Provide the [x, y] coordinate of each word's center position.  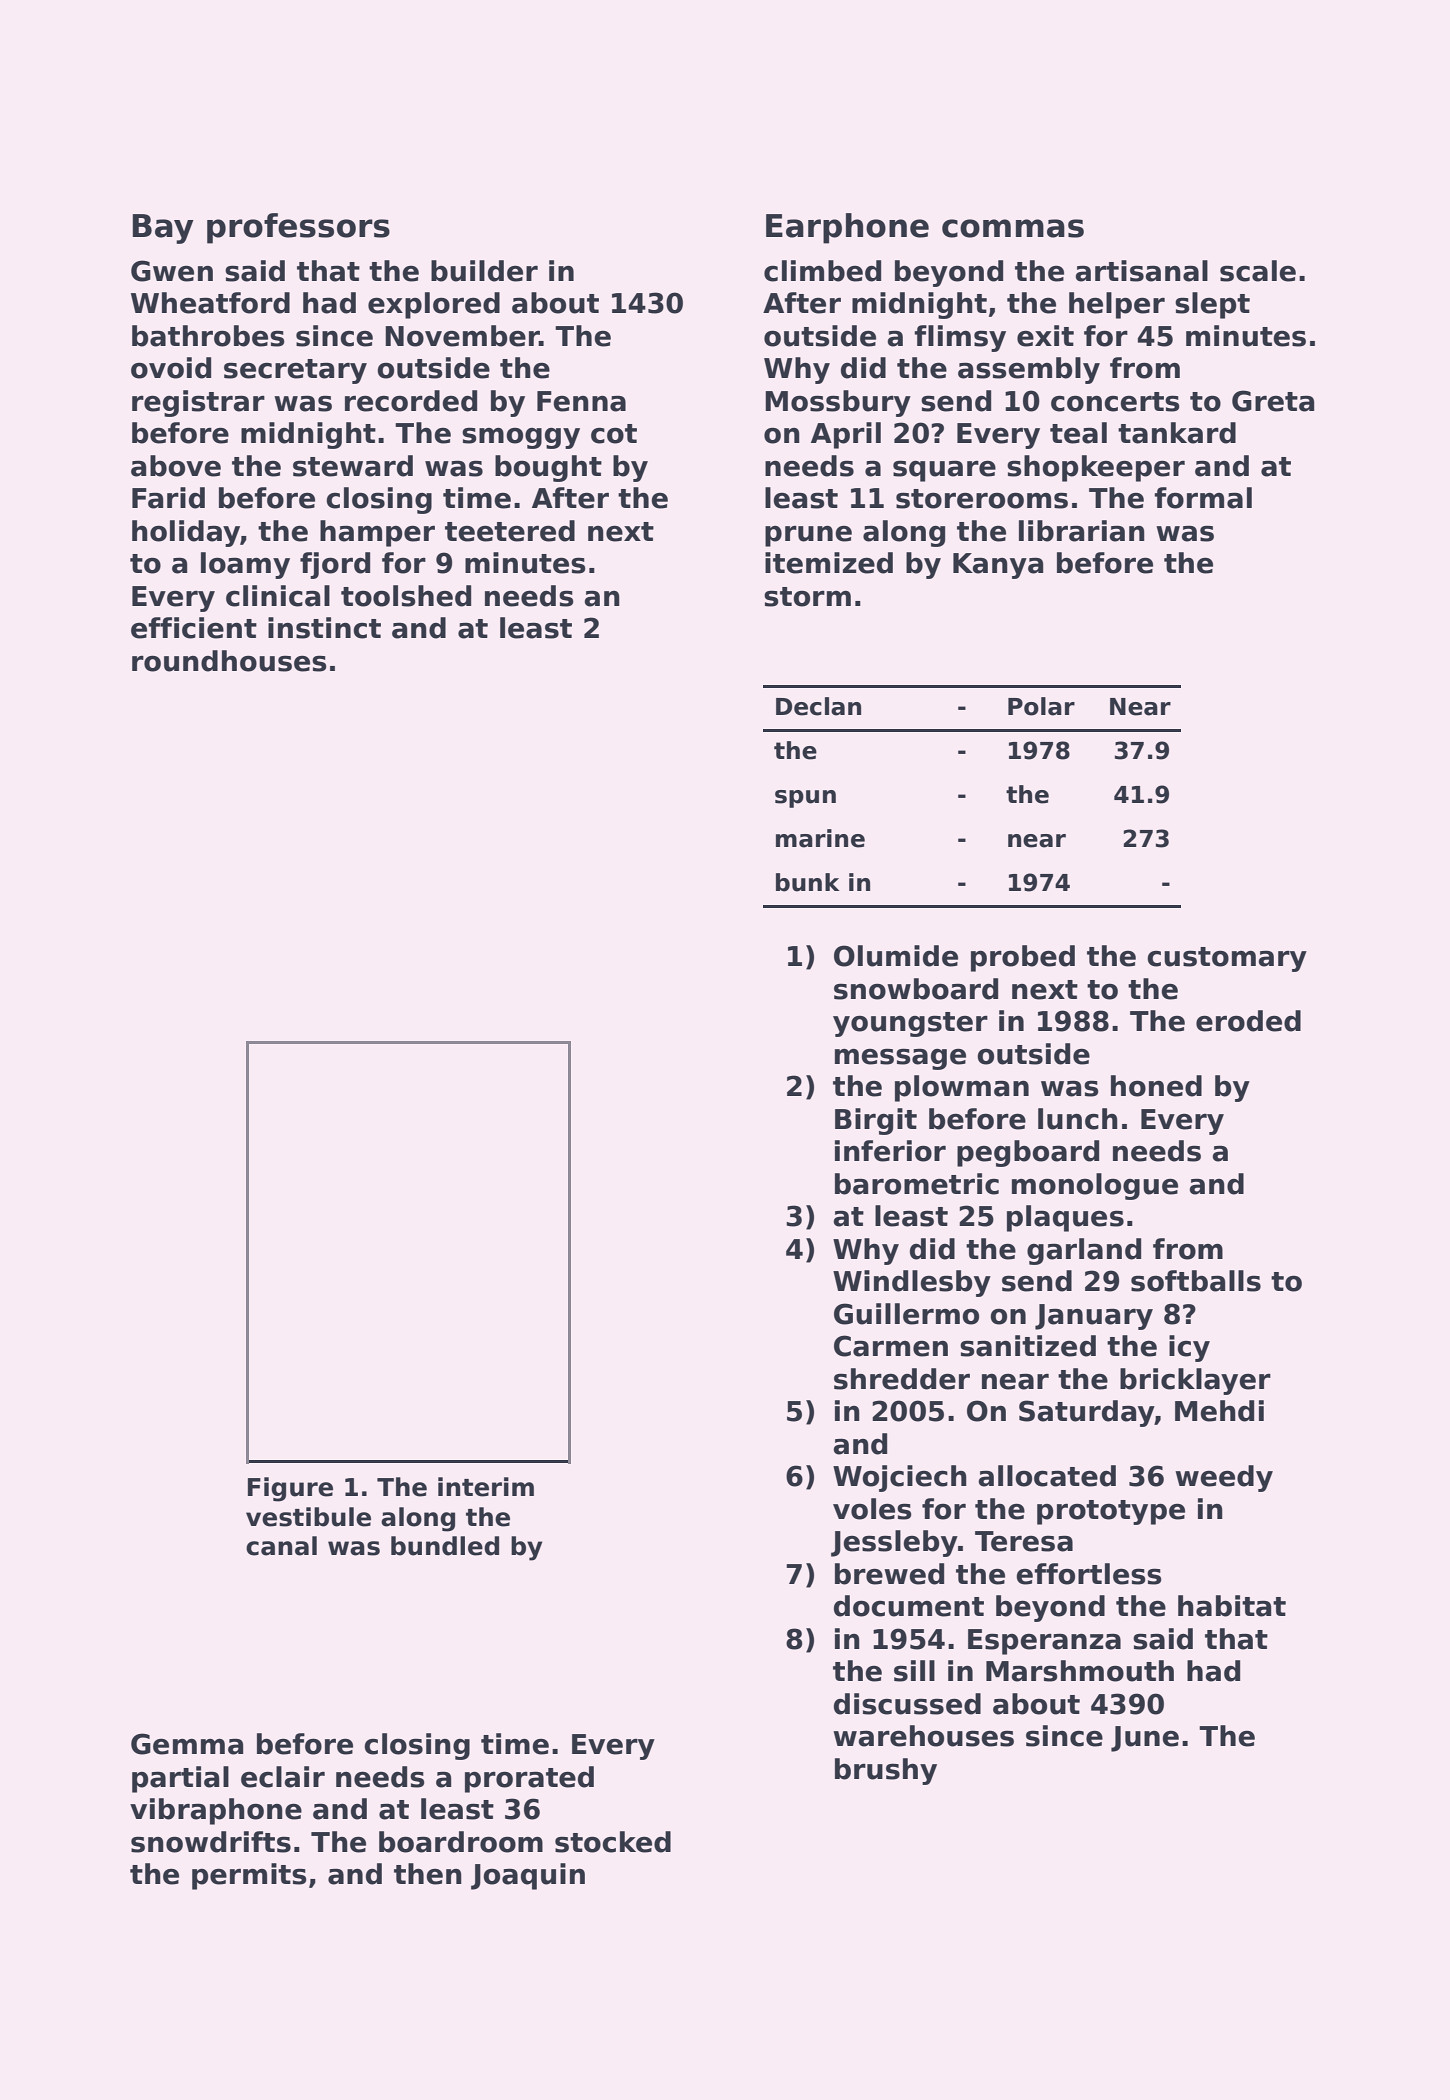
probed [1023, 958]
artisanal [1141, 271]
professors [298, 228]
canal [281, 1546]
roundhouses [229, 661]
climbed [822, 271]
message [900, 1059]
